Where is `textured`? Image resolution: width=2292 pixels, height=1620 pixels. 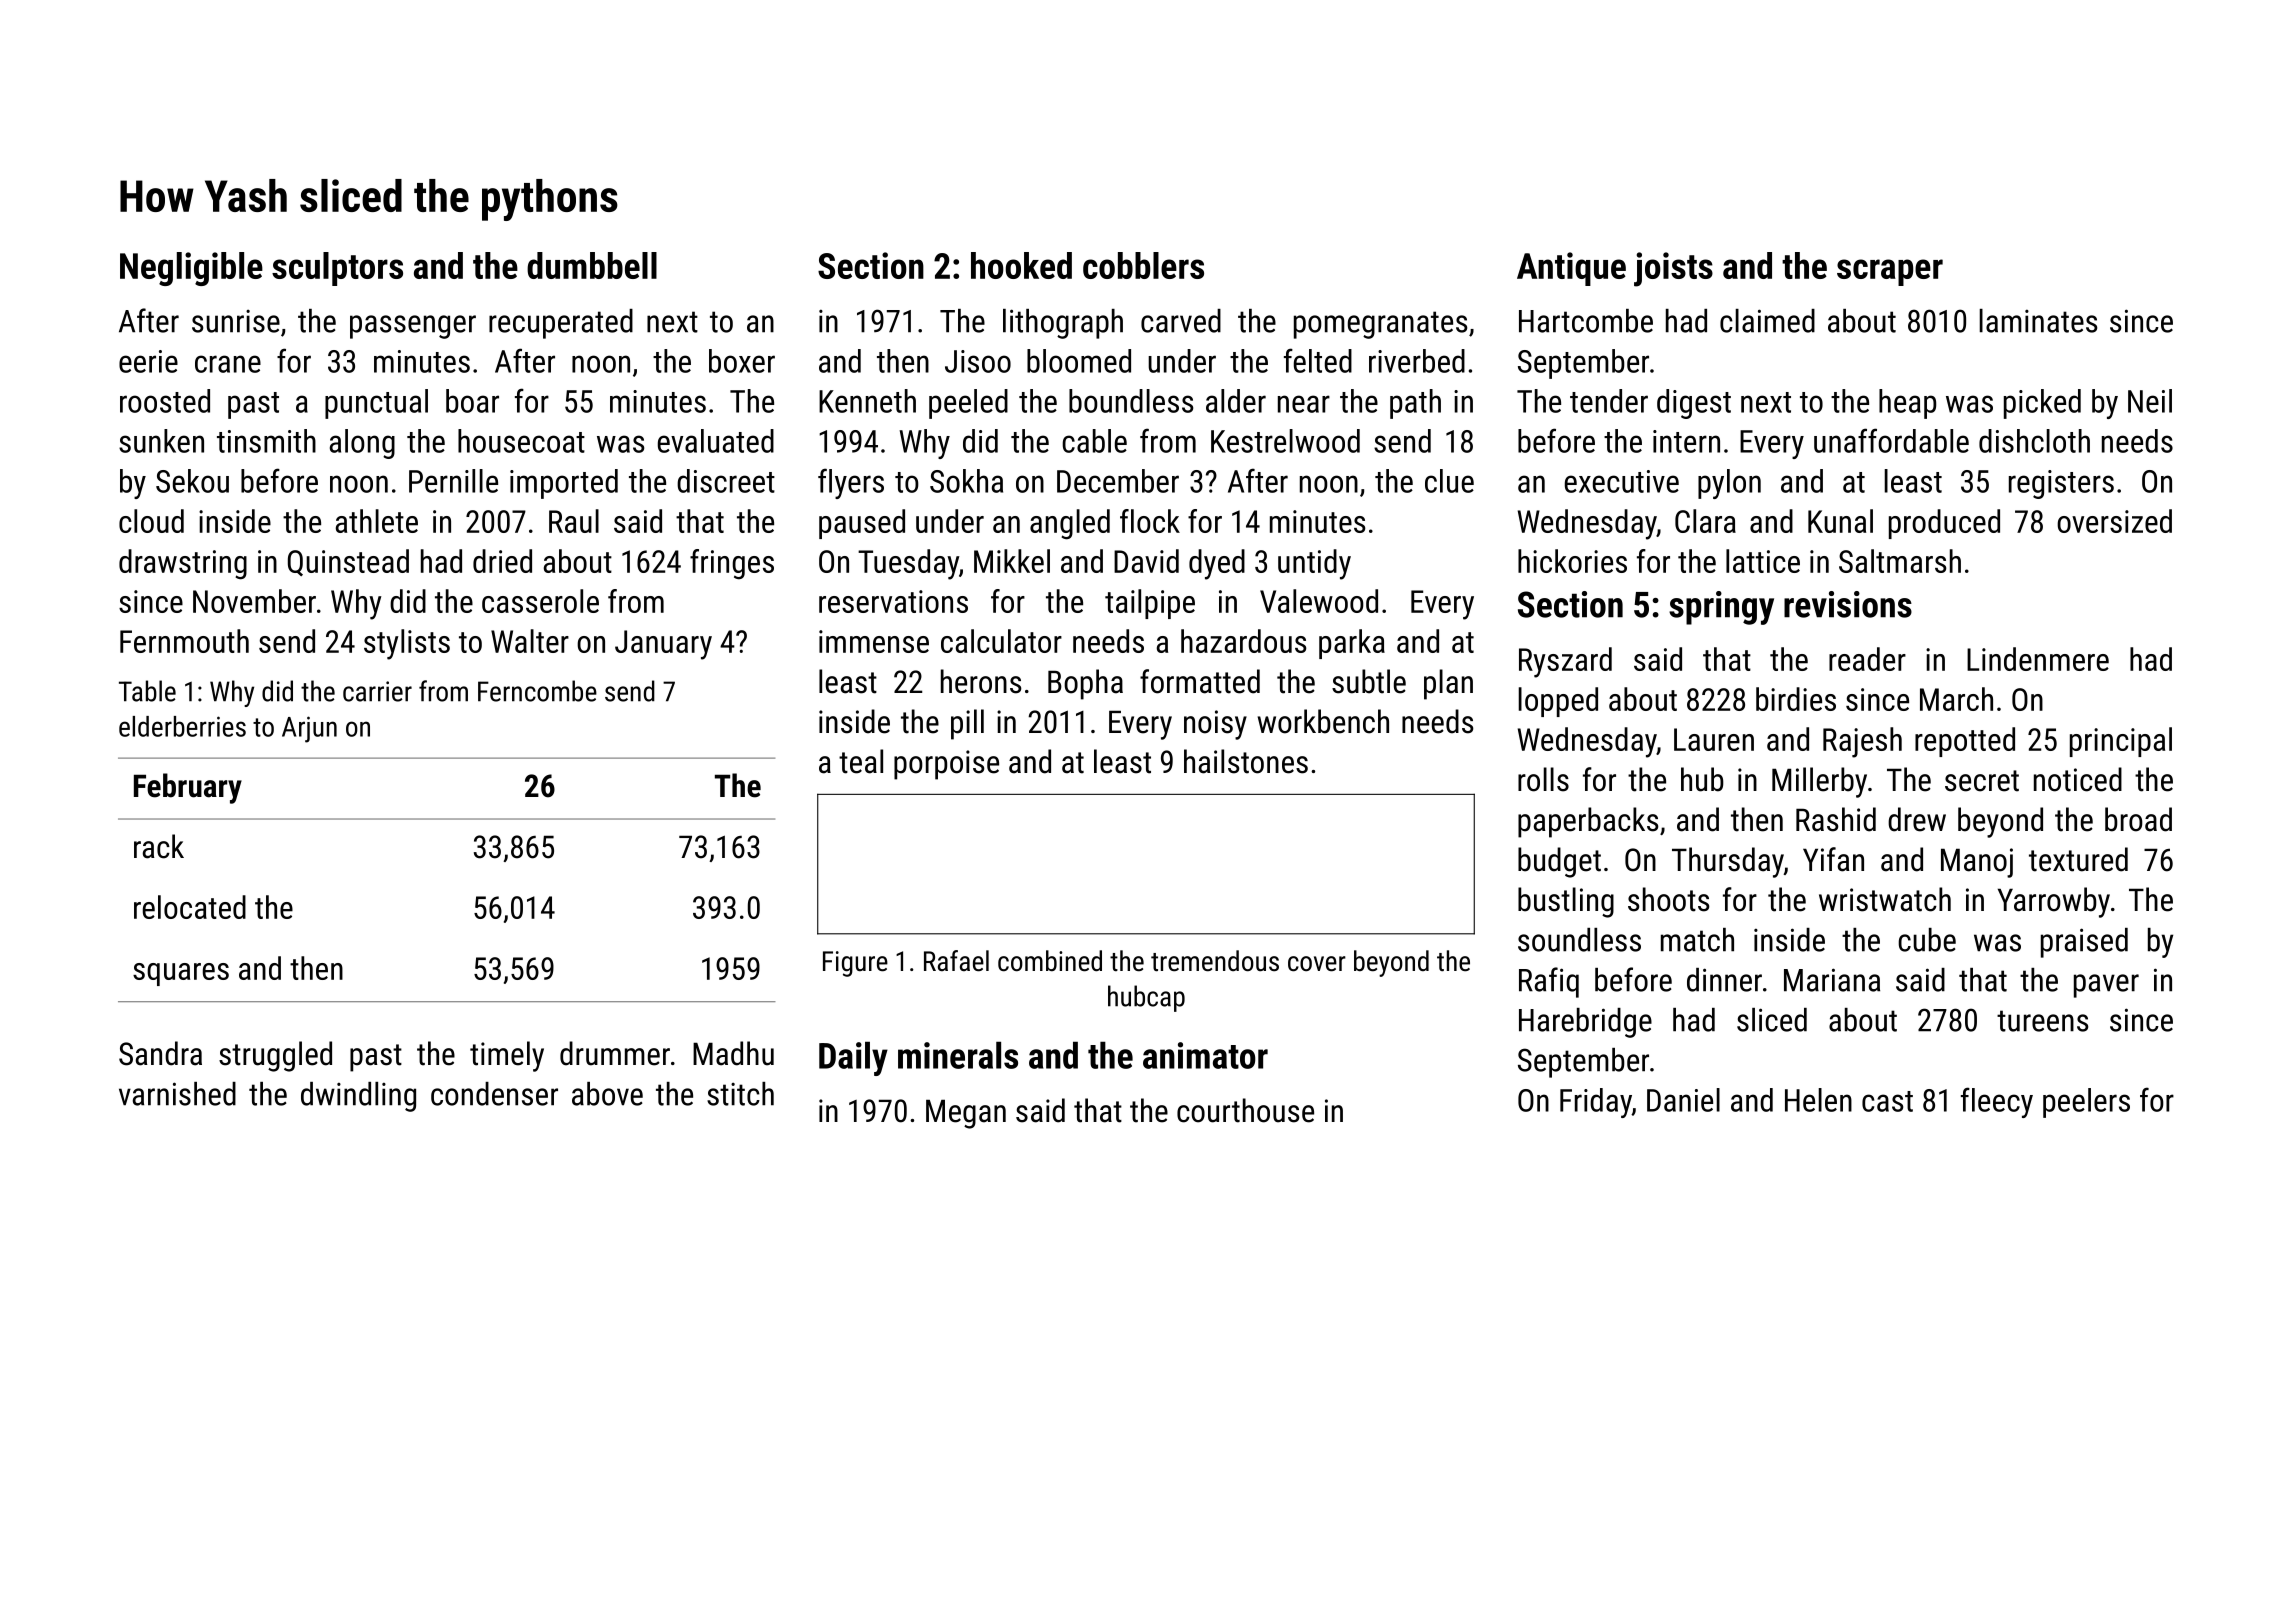
textured is located at coordinates (2078, 859).
